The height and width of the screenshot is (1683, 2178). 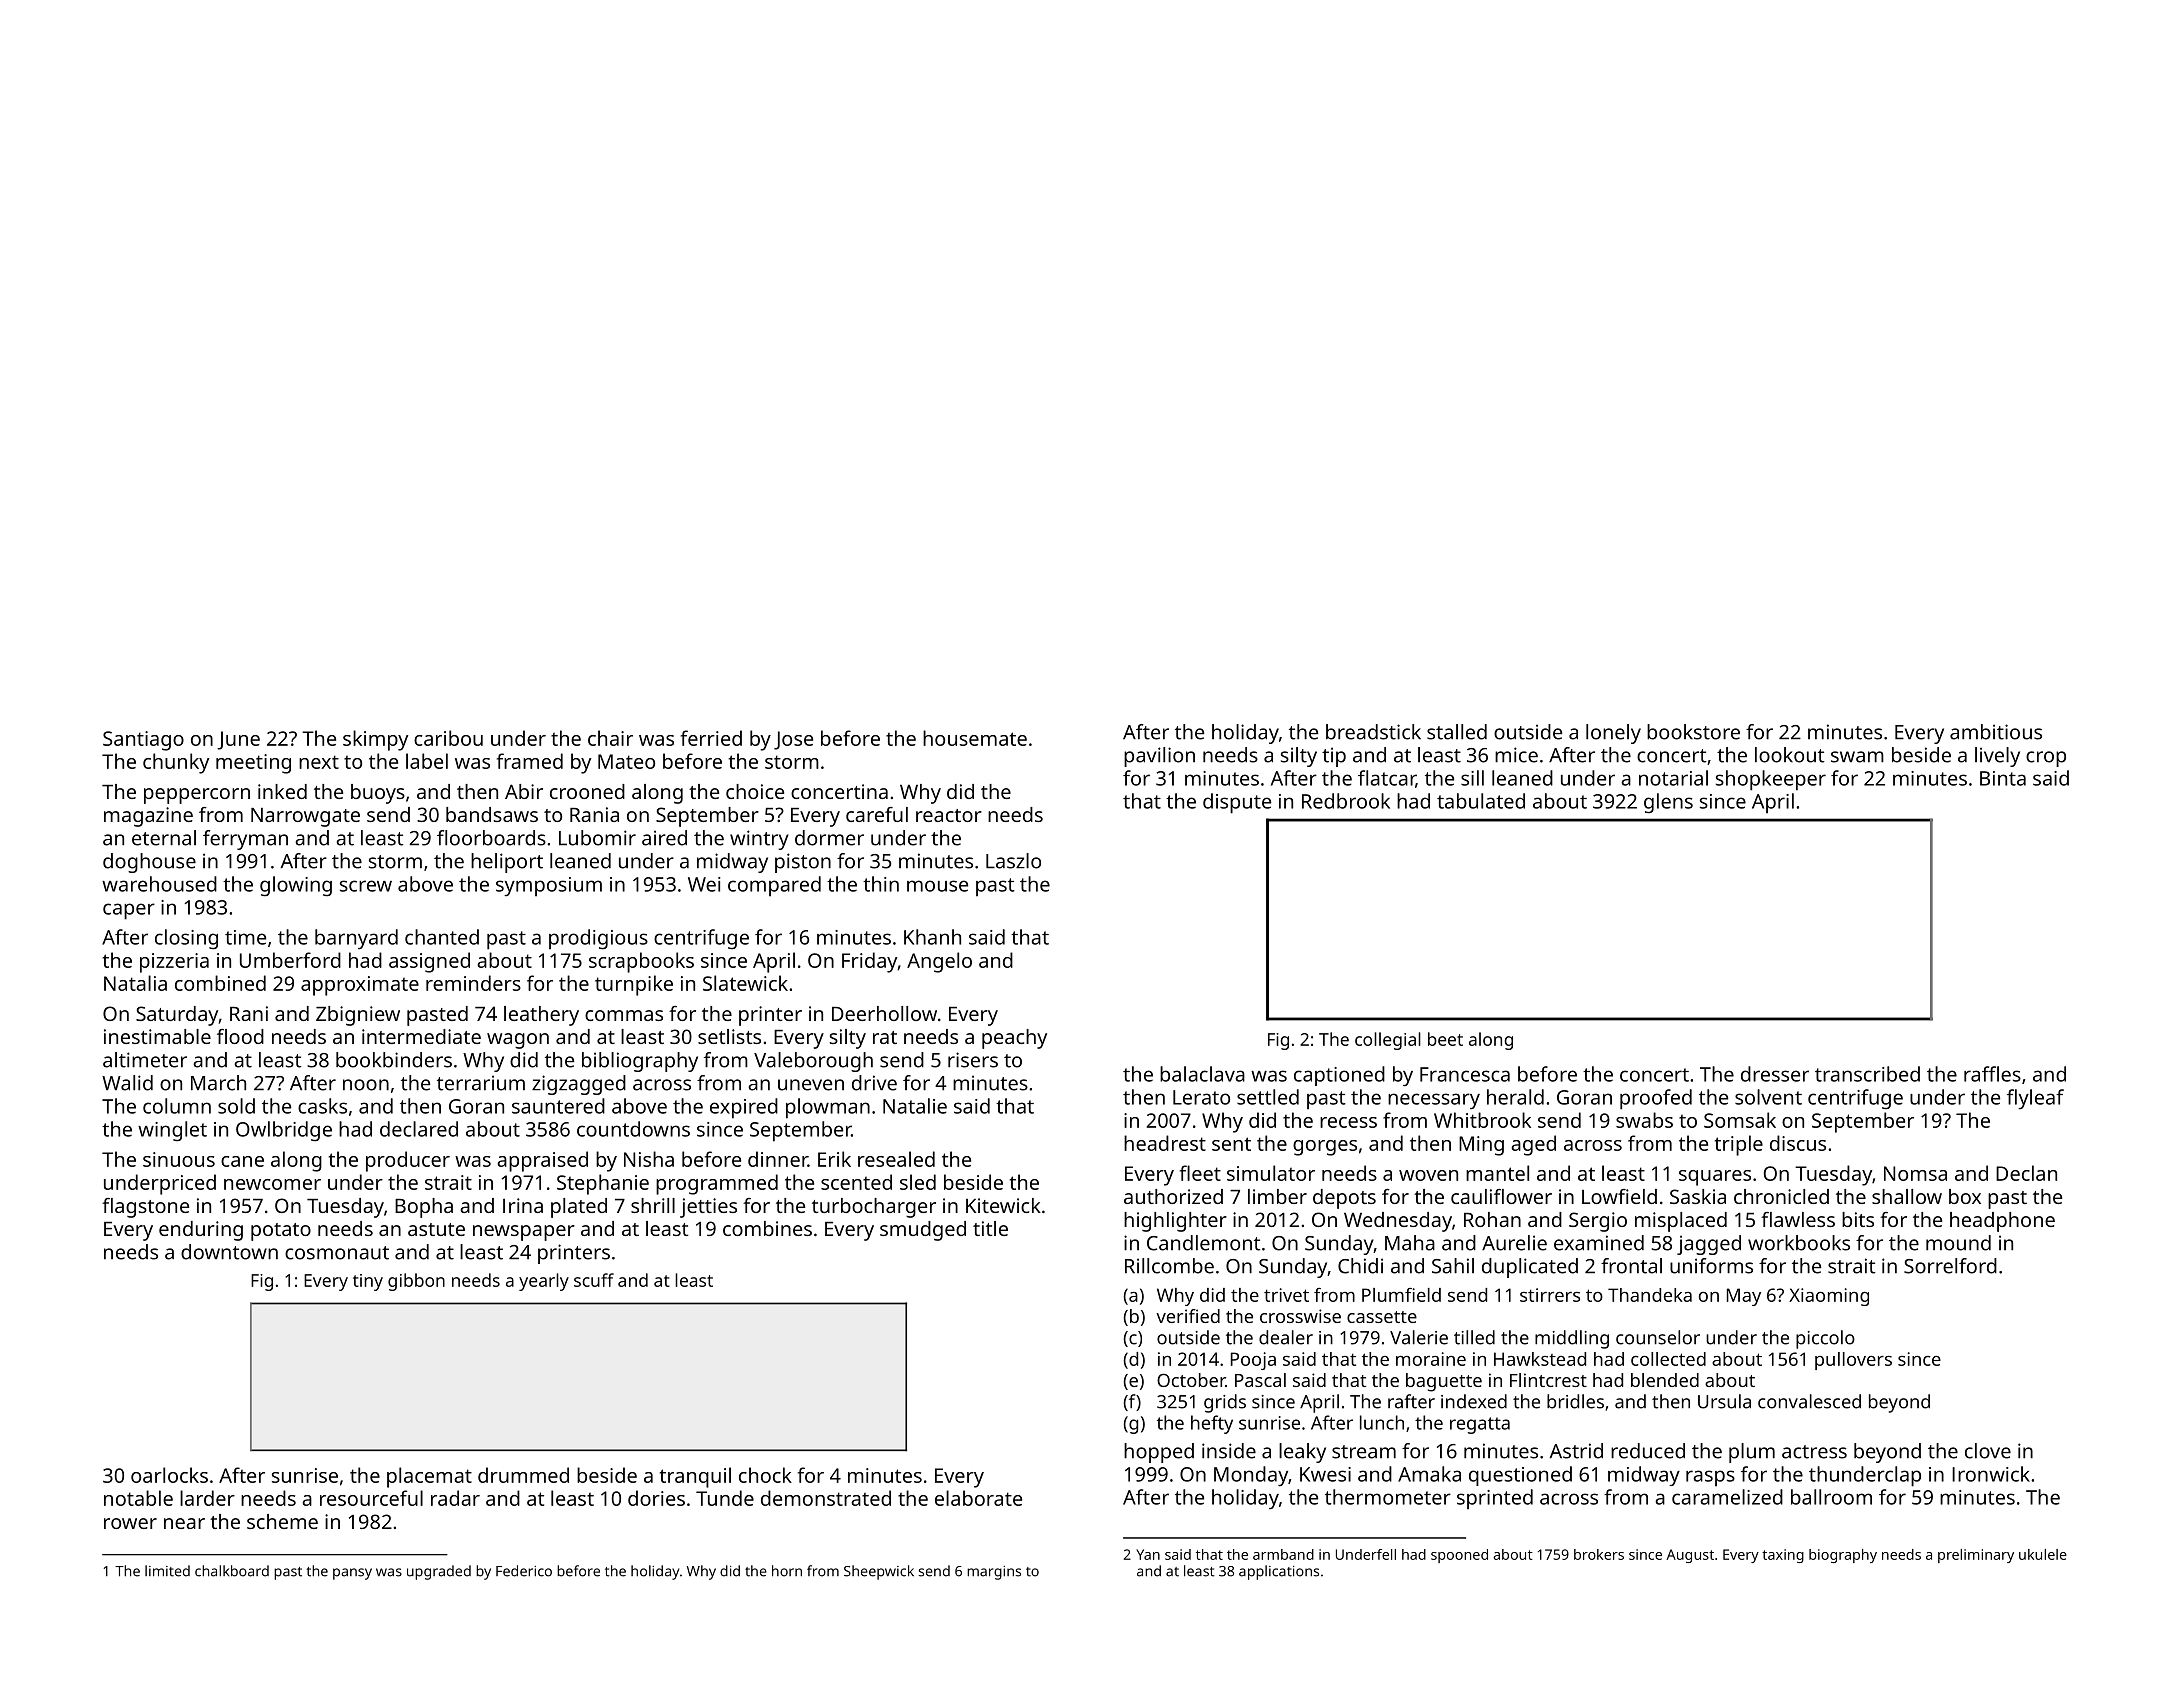 I want to click on reminders, so click(x=473, y=983).
